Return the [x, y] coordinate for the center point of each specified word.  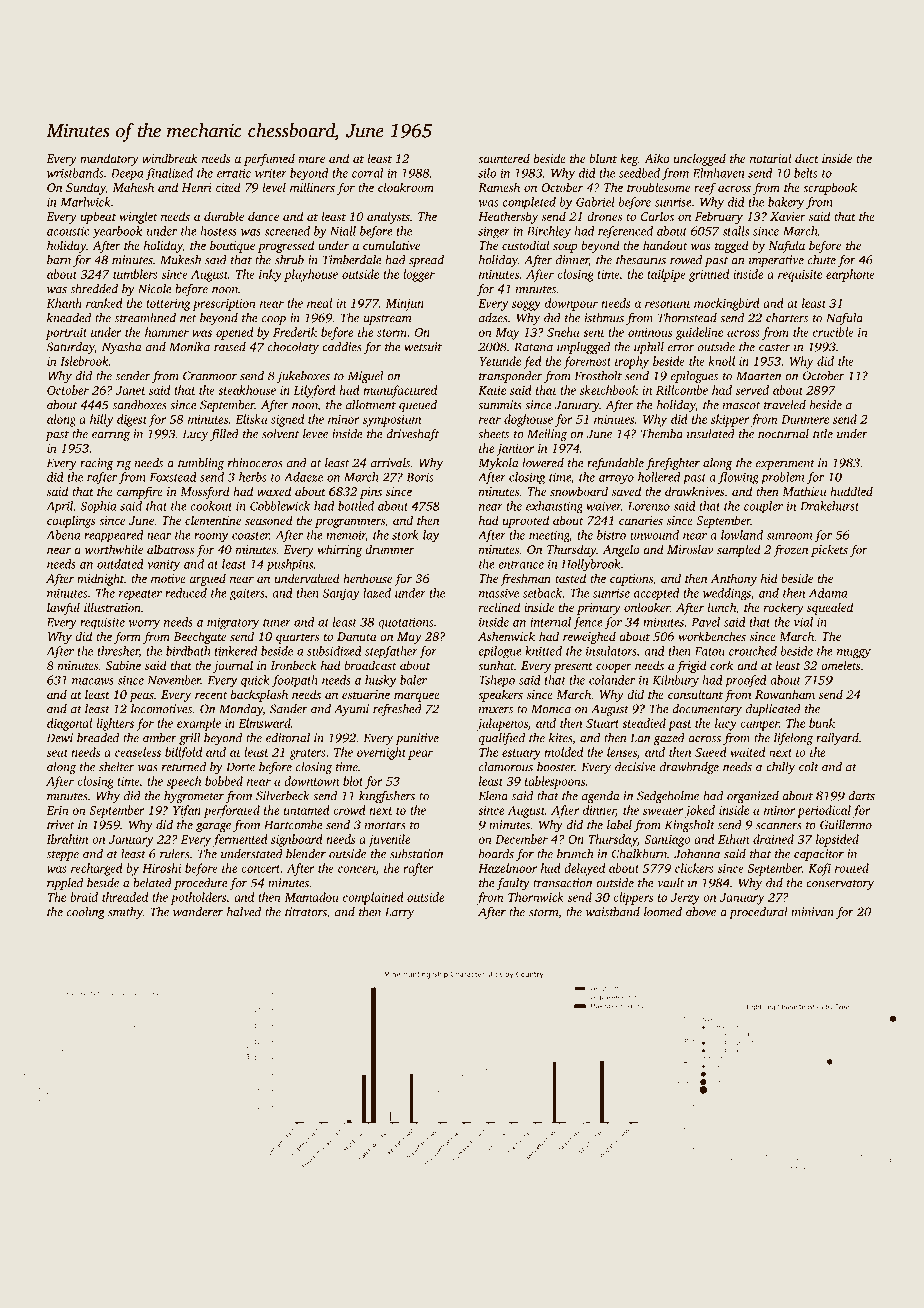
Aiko [657, 158]
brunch [575, 854]
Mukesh [180, 260]
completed [529, 203]
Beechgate [200, 637]
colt [809, 767]
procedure [201, 884]
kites [560, 738]
